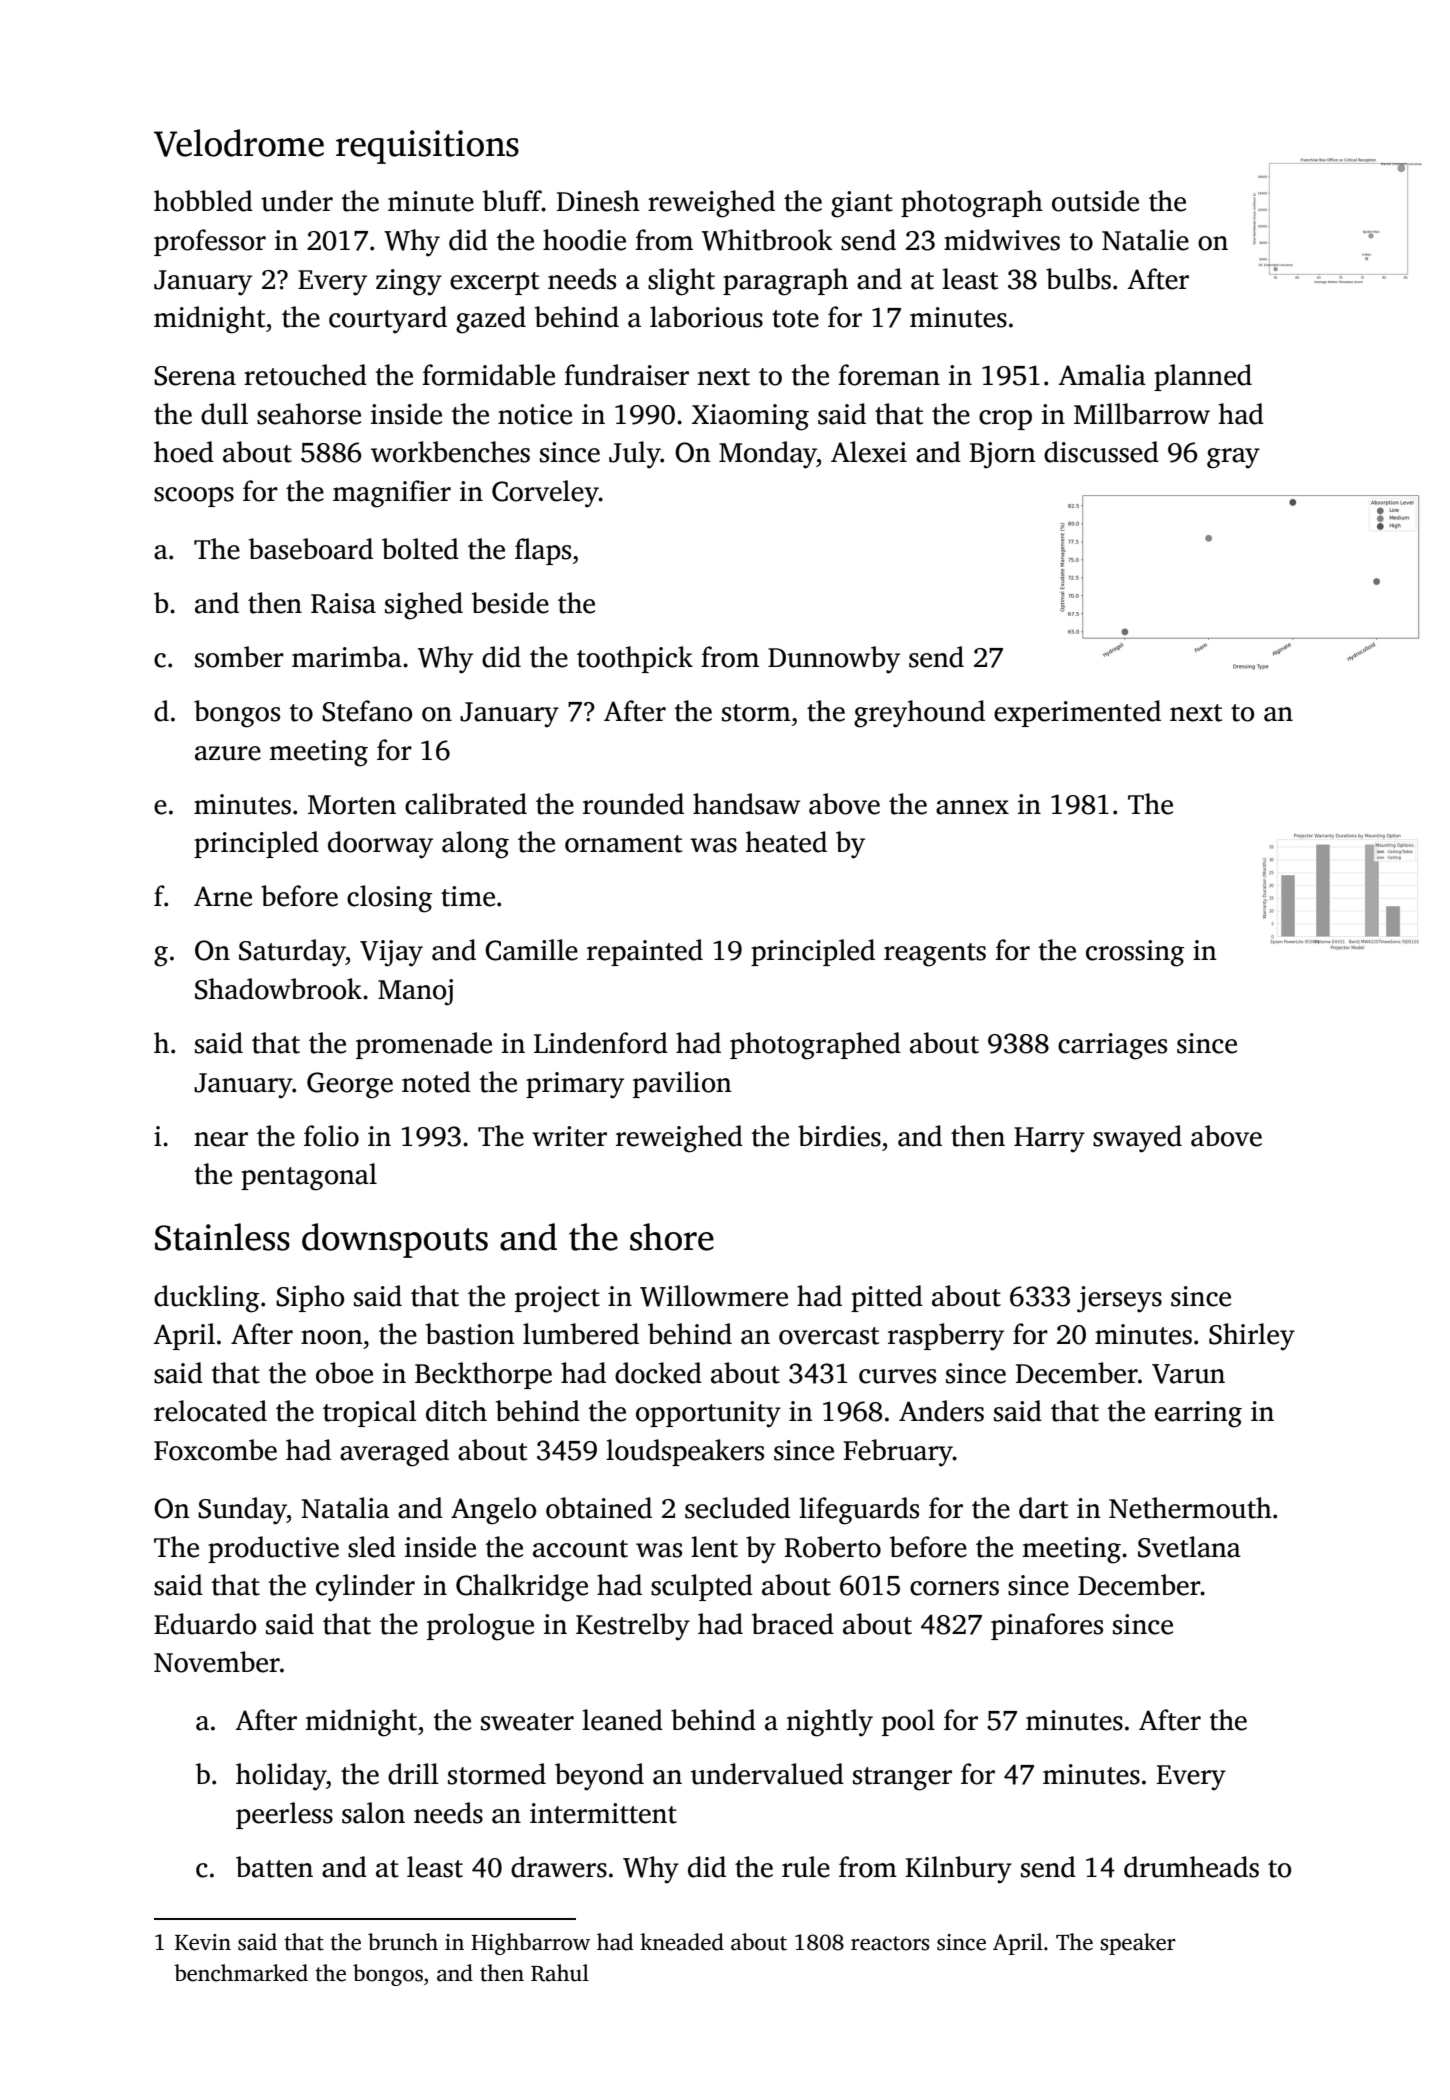 The height and width of the document is (2100, 1450). I want to click on Alexei, so click(869, 452).
